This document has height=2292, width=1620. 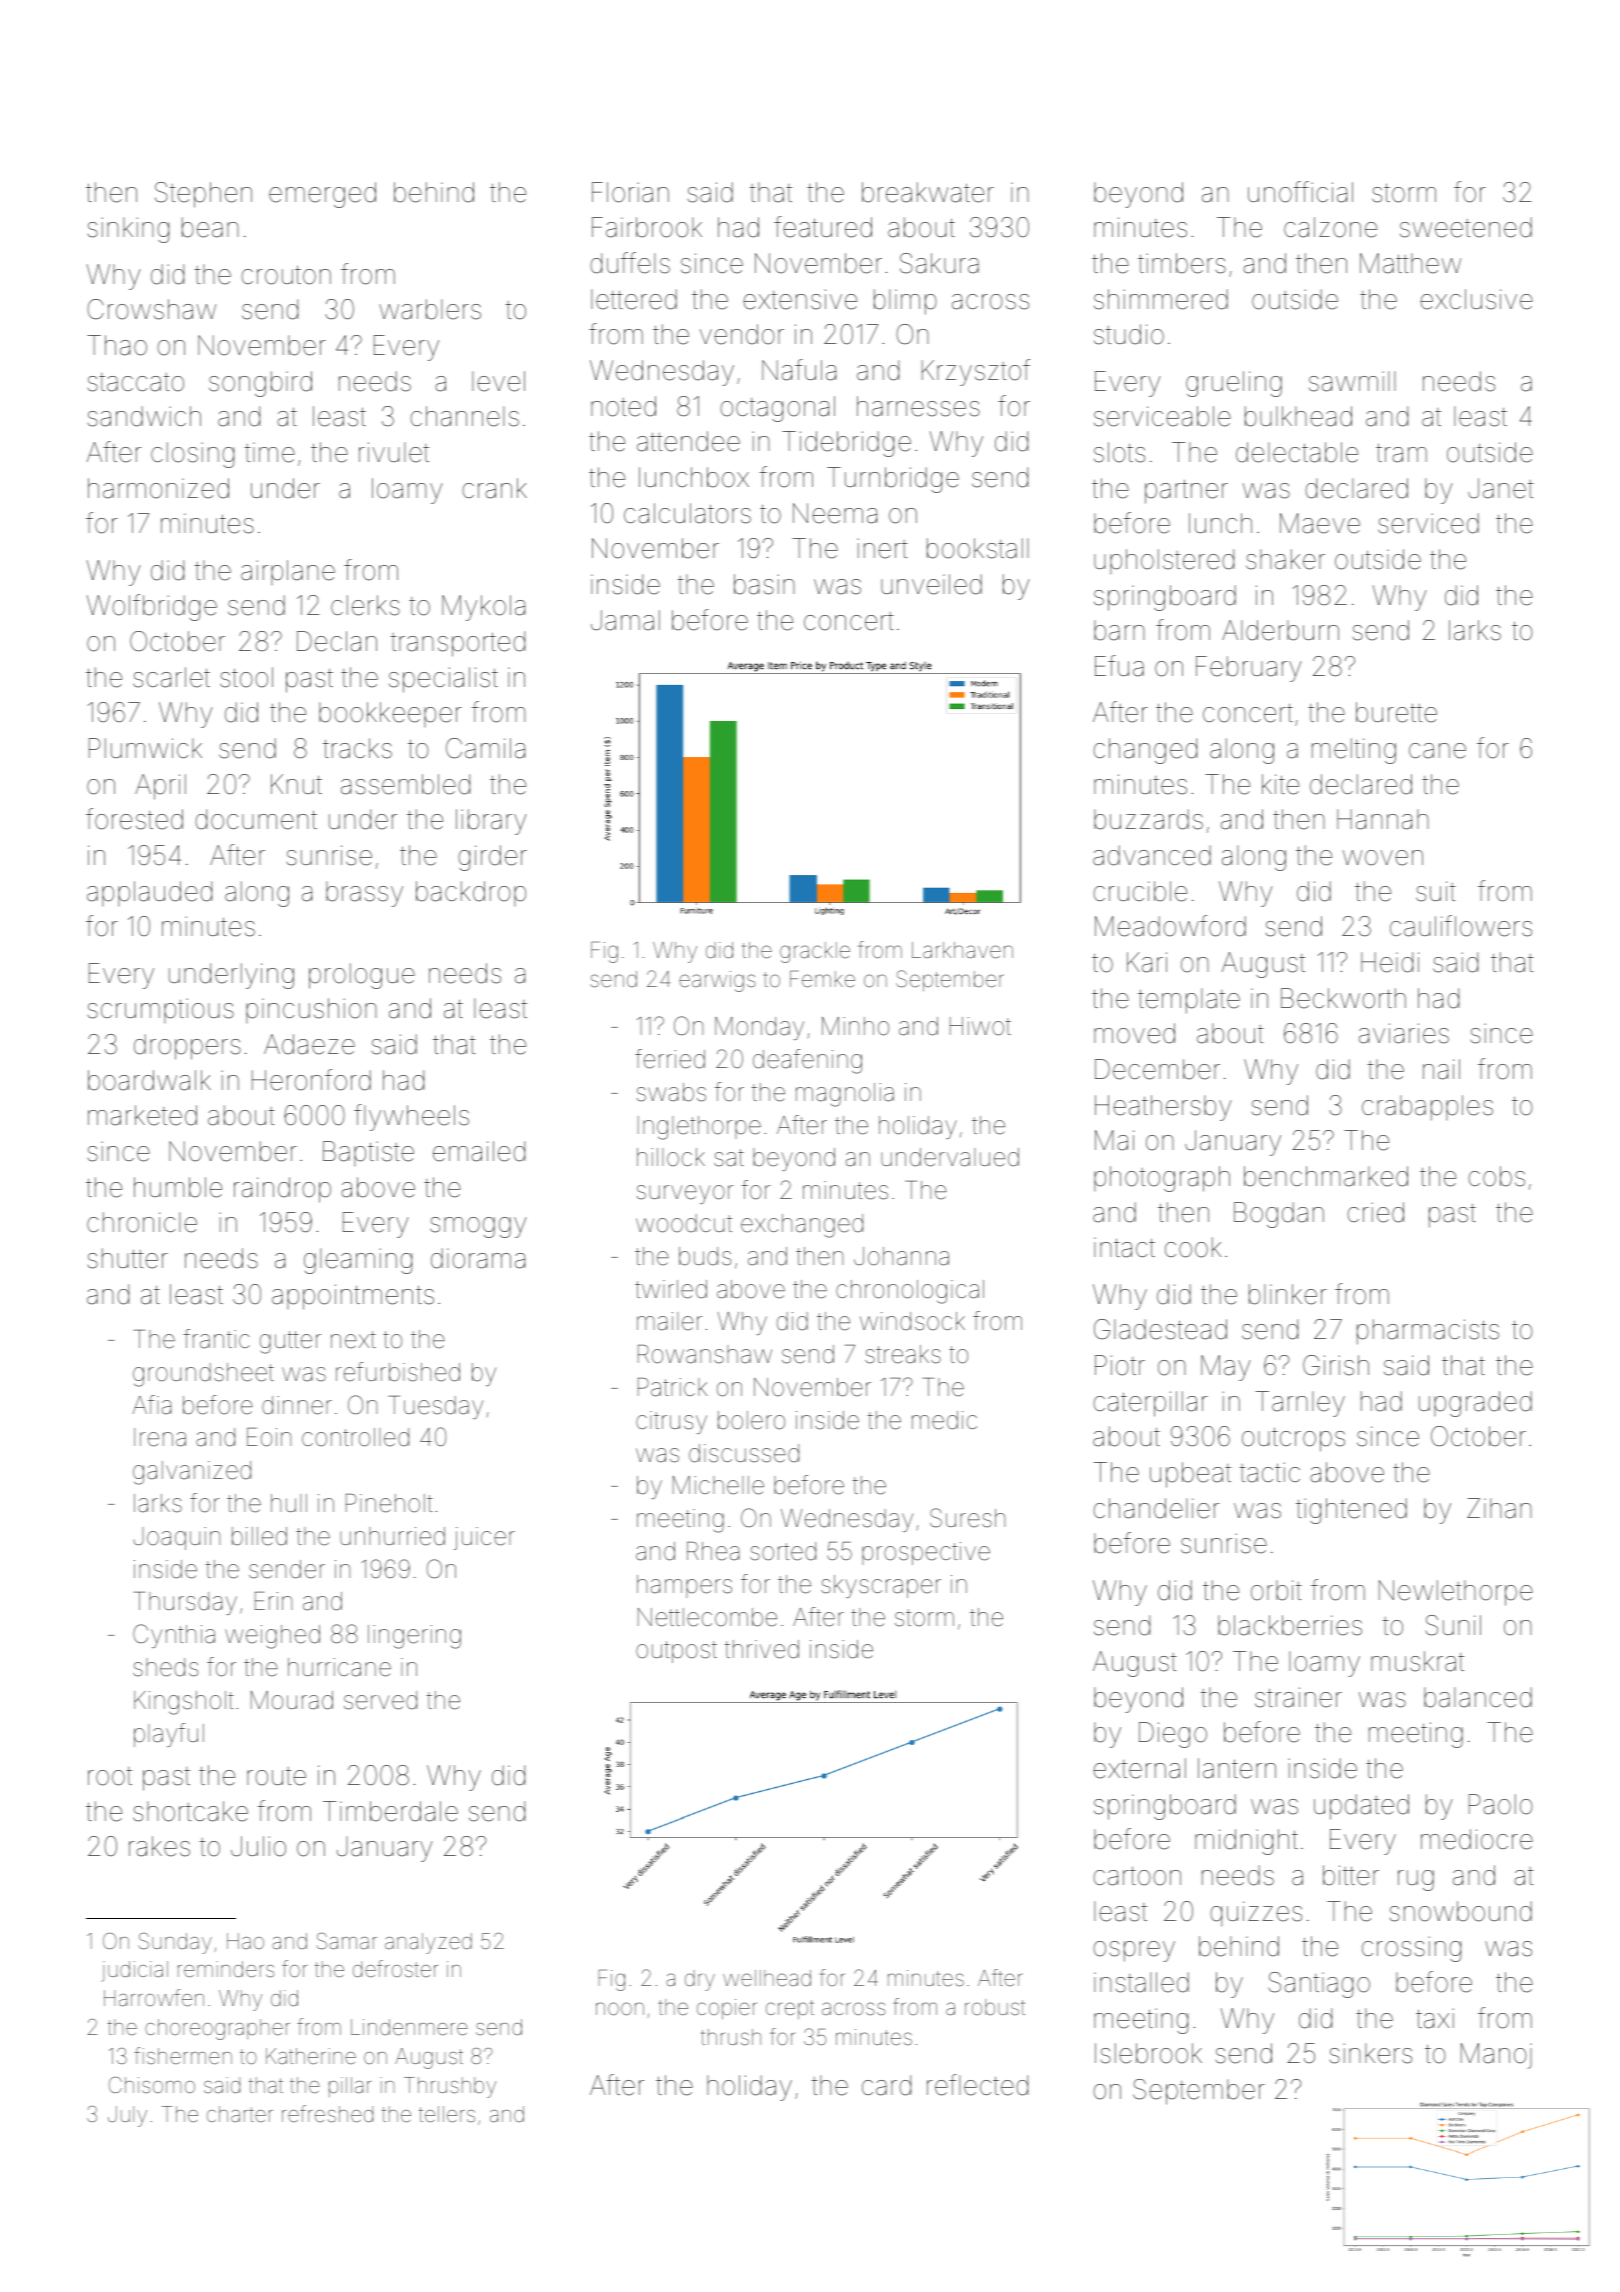 I want to click on refreshed, so click(x=327, y=2114).
